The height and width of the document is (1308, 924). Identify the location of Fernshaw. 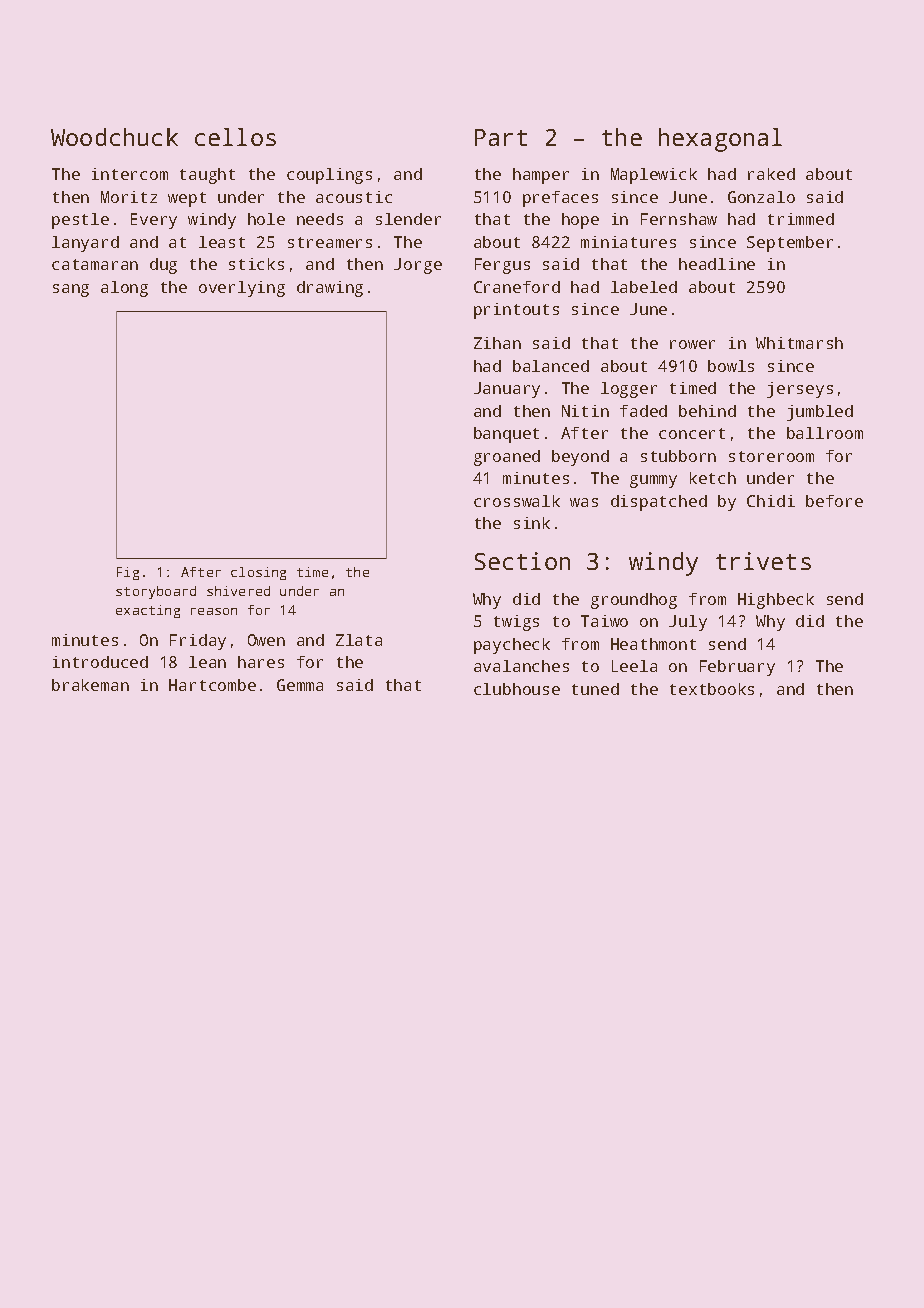
(679, 219).
